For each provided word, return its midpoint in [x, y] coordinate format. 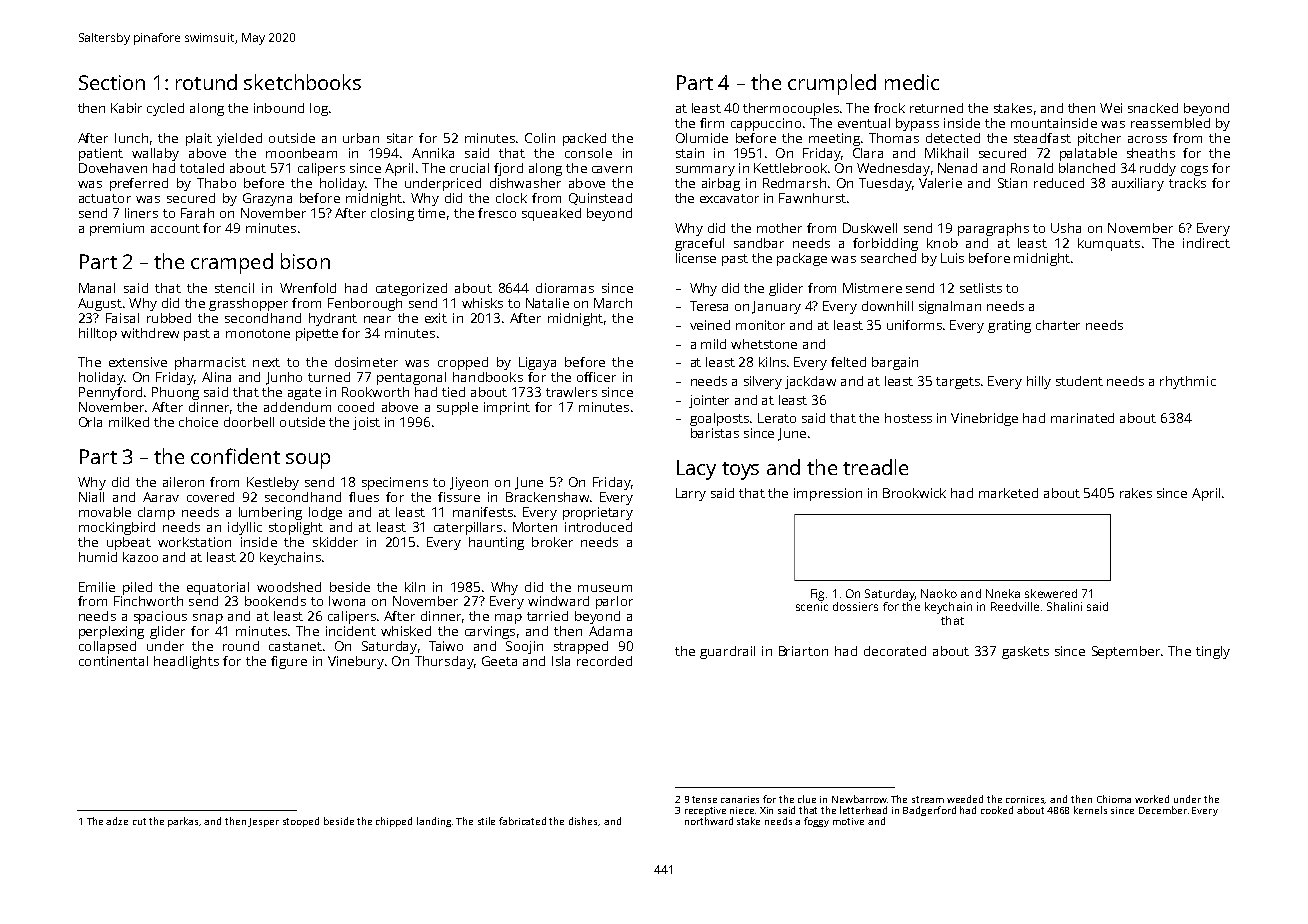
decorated [895, 651]
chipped [394, 822]
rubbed [169, 318]
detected [953, 138]
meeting [834, 139]
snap [208, 619]
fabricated [522, 821]
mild [713, 344]
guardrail [727, 652]
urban [361, 138]
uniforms [915, 325]
